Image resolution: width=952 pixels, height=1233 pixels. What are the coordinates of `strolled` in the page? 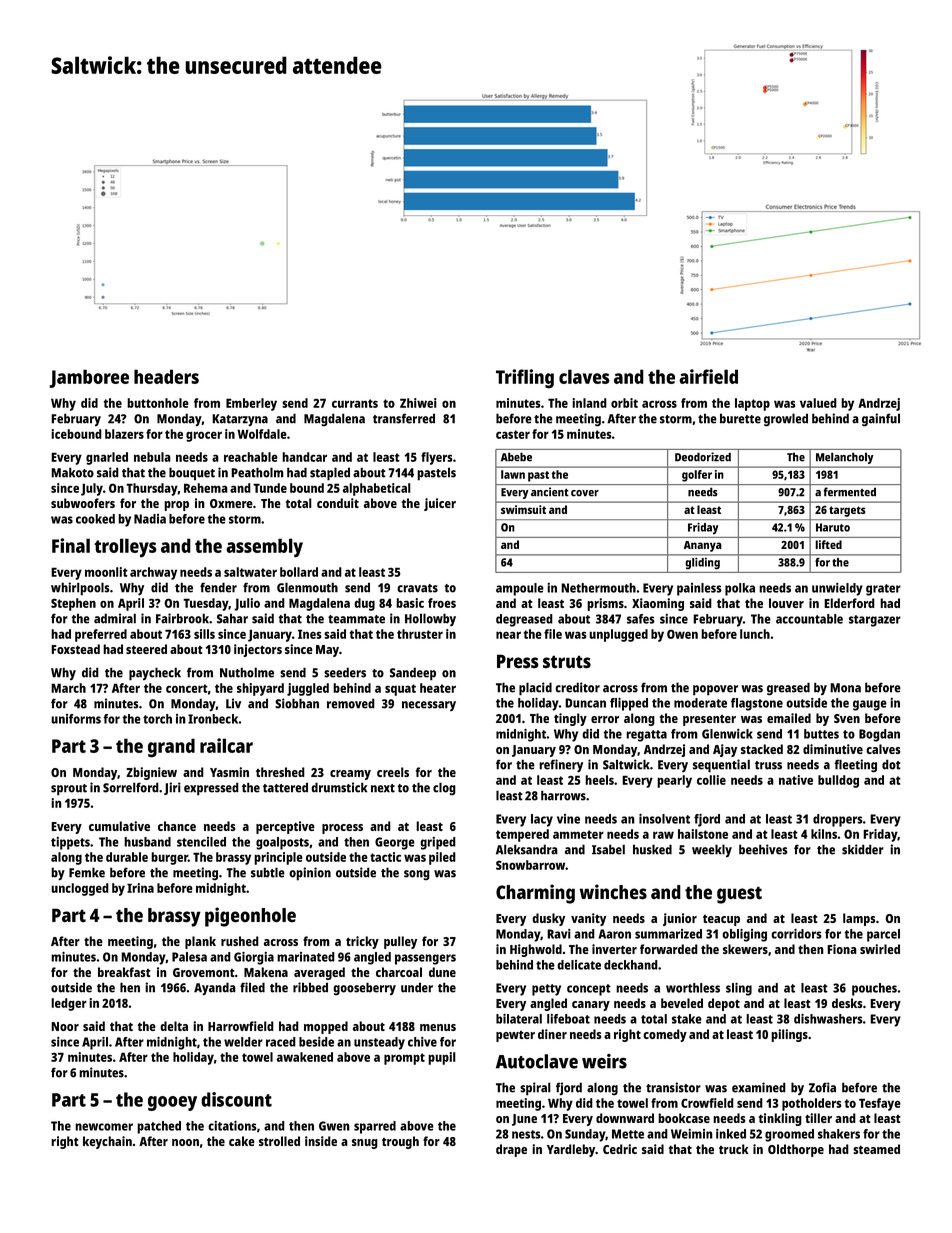 It's located at (279, 1141).
